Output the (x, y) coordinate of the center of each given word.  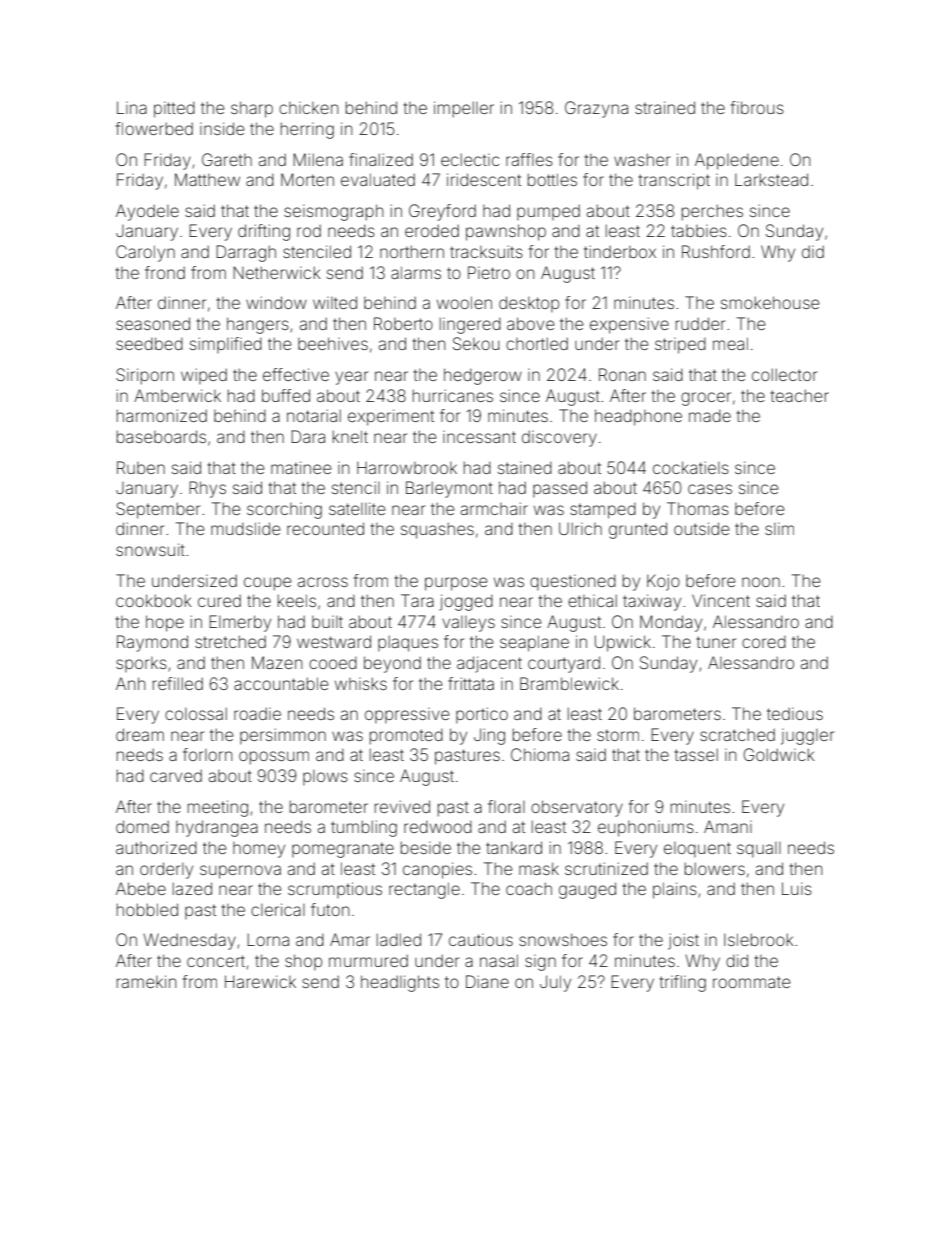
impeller (464, 109)
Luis (797, 888)
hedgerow (483, 376)
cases (710, 489)
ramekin (146, 981)
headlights (400, 983)
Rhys (207, 489)
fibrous (757, 107)
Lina (132, 107)
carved (176, 775)
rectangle (424, 890)
